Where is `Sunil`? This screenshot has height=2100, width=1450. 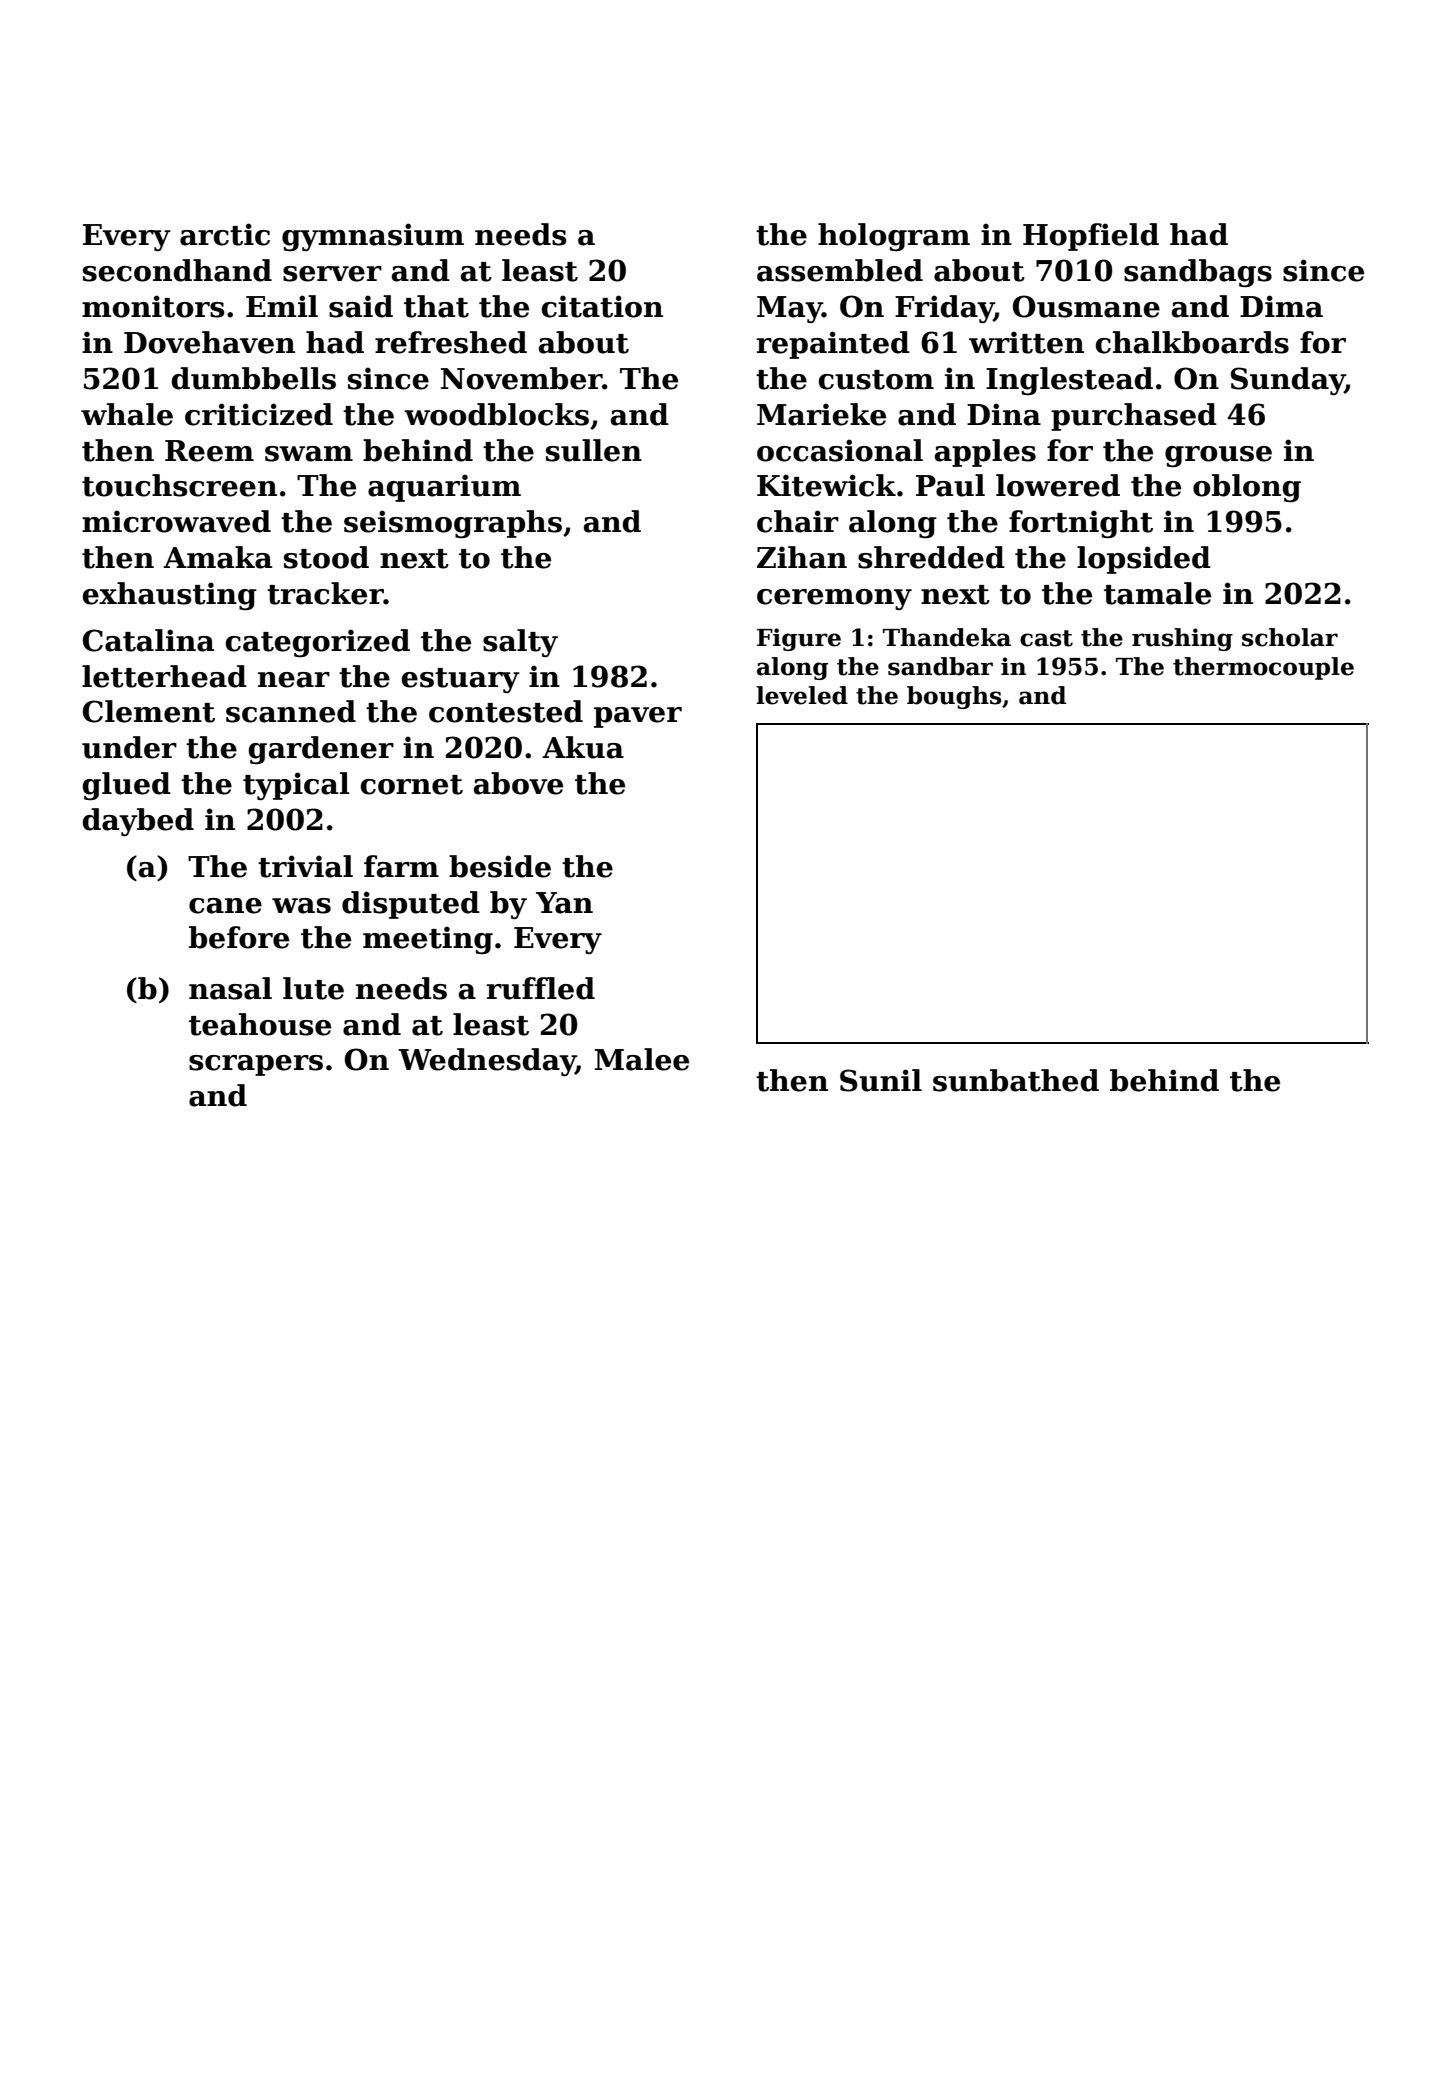 Sunil is located at coordinates (881, 1080).
